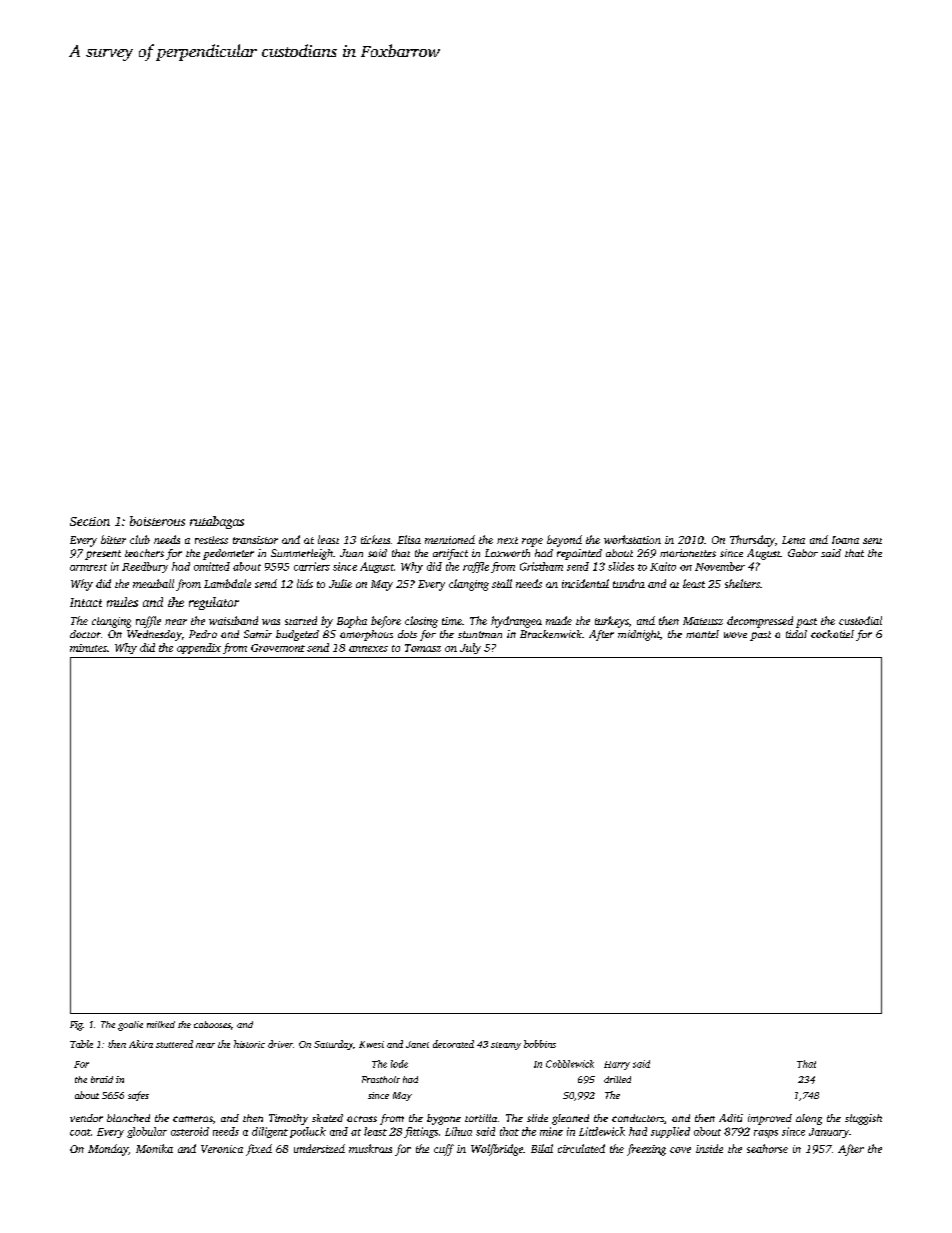 Image resolution: width=952 pixels, height=1233 pixels. What do you see at coordinates (832, 634) in the screenshot?
I see `cockatiel` at bounding box center [832, 634].
